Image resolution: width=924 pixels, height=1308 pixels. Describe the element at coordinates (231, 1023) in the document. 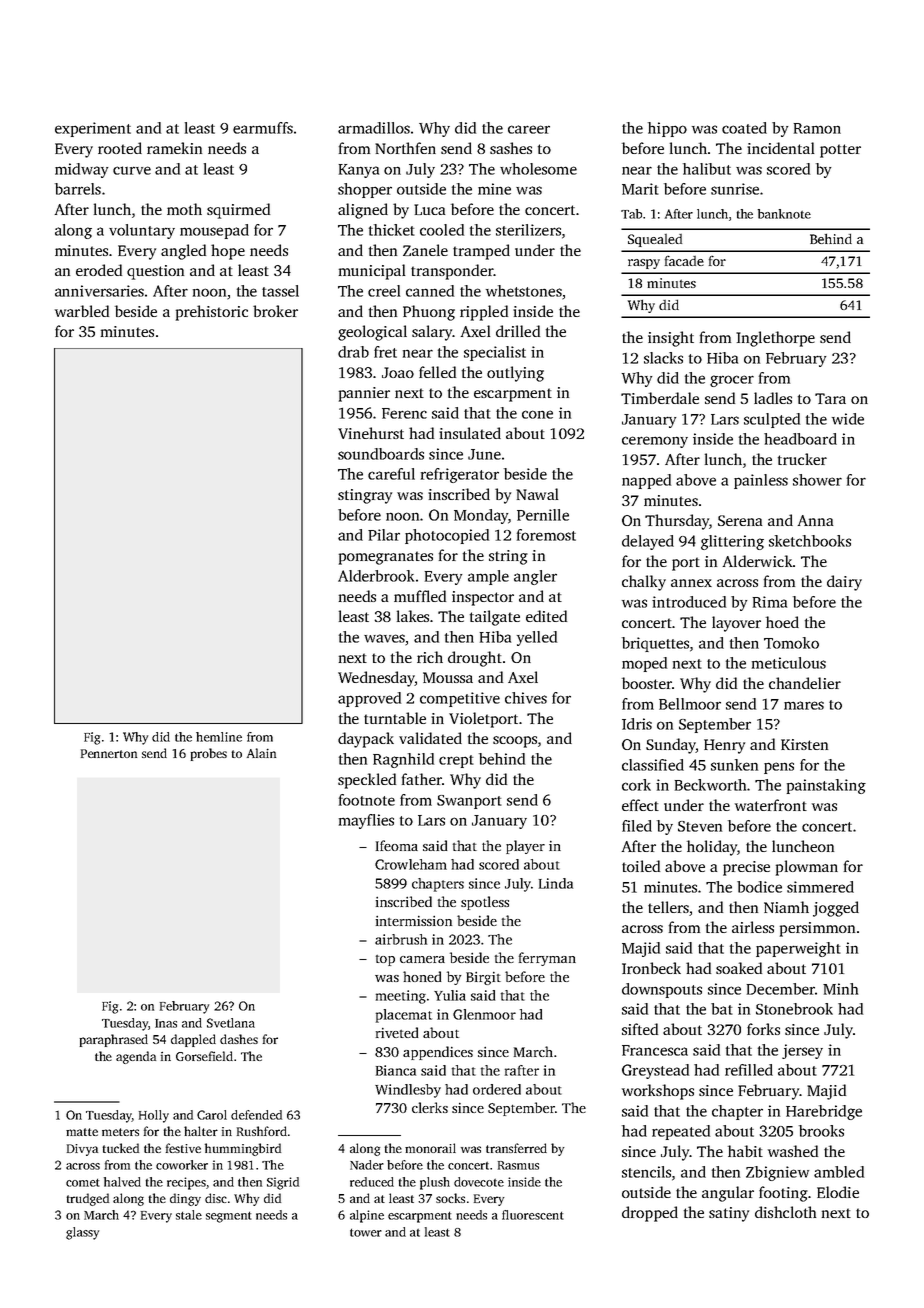

I see `Svetlana` at that location.
